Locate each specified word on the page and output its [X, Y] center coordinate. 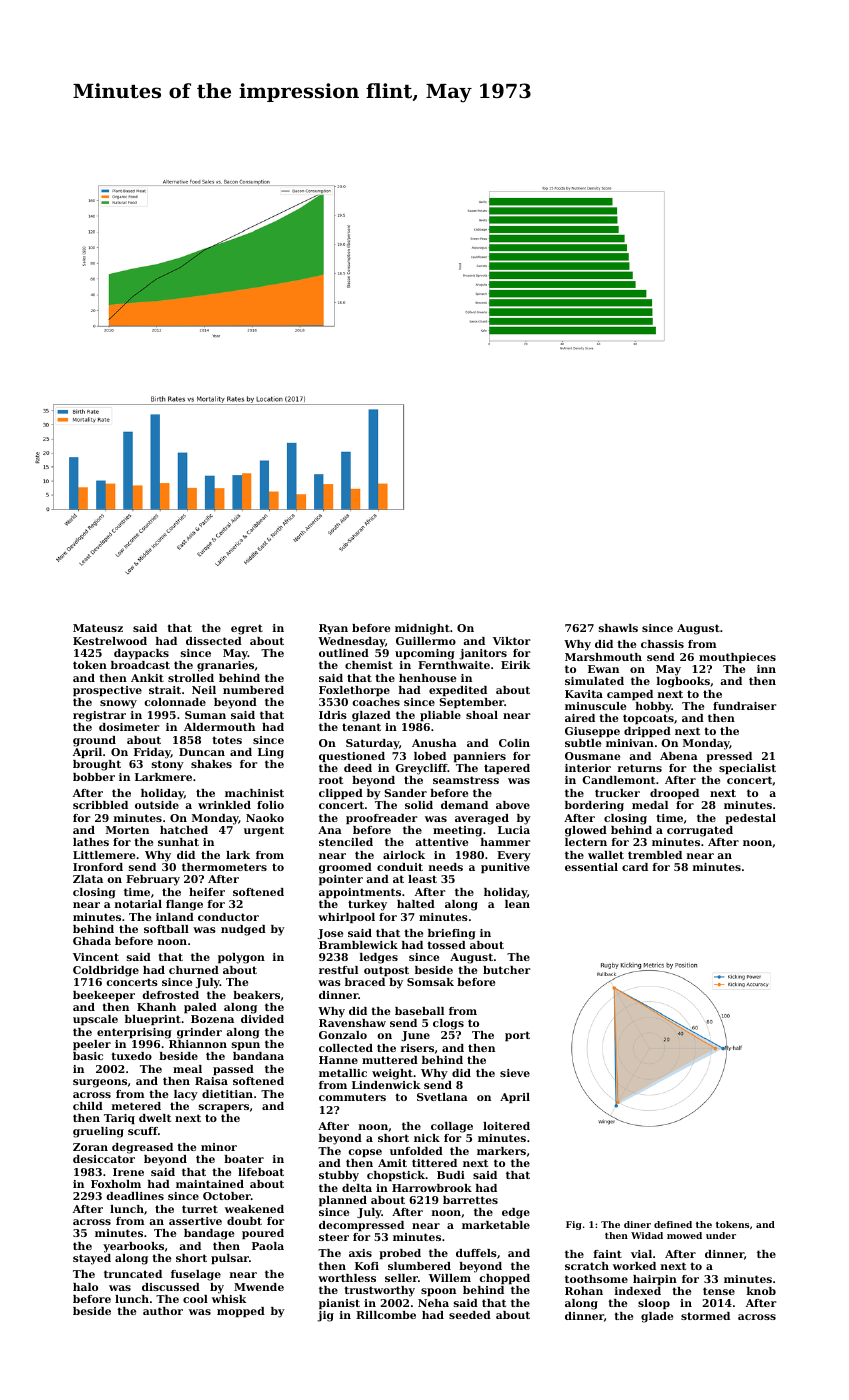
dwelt [155, 1118]
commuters [352, 1097]
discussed [171, 1287]
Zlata [88, 879]
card [635, 867]
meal [187, 1069]
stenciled [346, 842]
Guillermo [426, 641]
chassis [662, 644]
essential [591, 867]
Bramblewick [358, 945]
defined [673, 1224]
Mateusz [98, 628]
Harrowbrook [432, 1188]
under [721, 1235]
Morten [127, 830]
